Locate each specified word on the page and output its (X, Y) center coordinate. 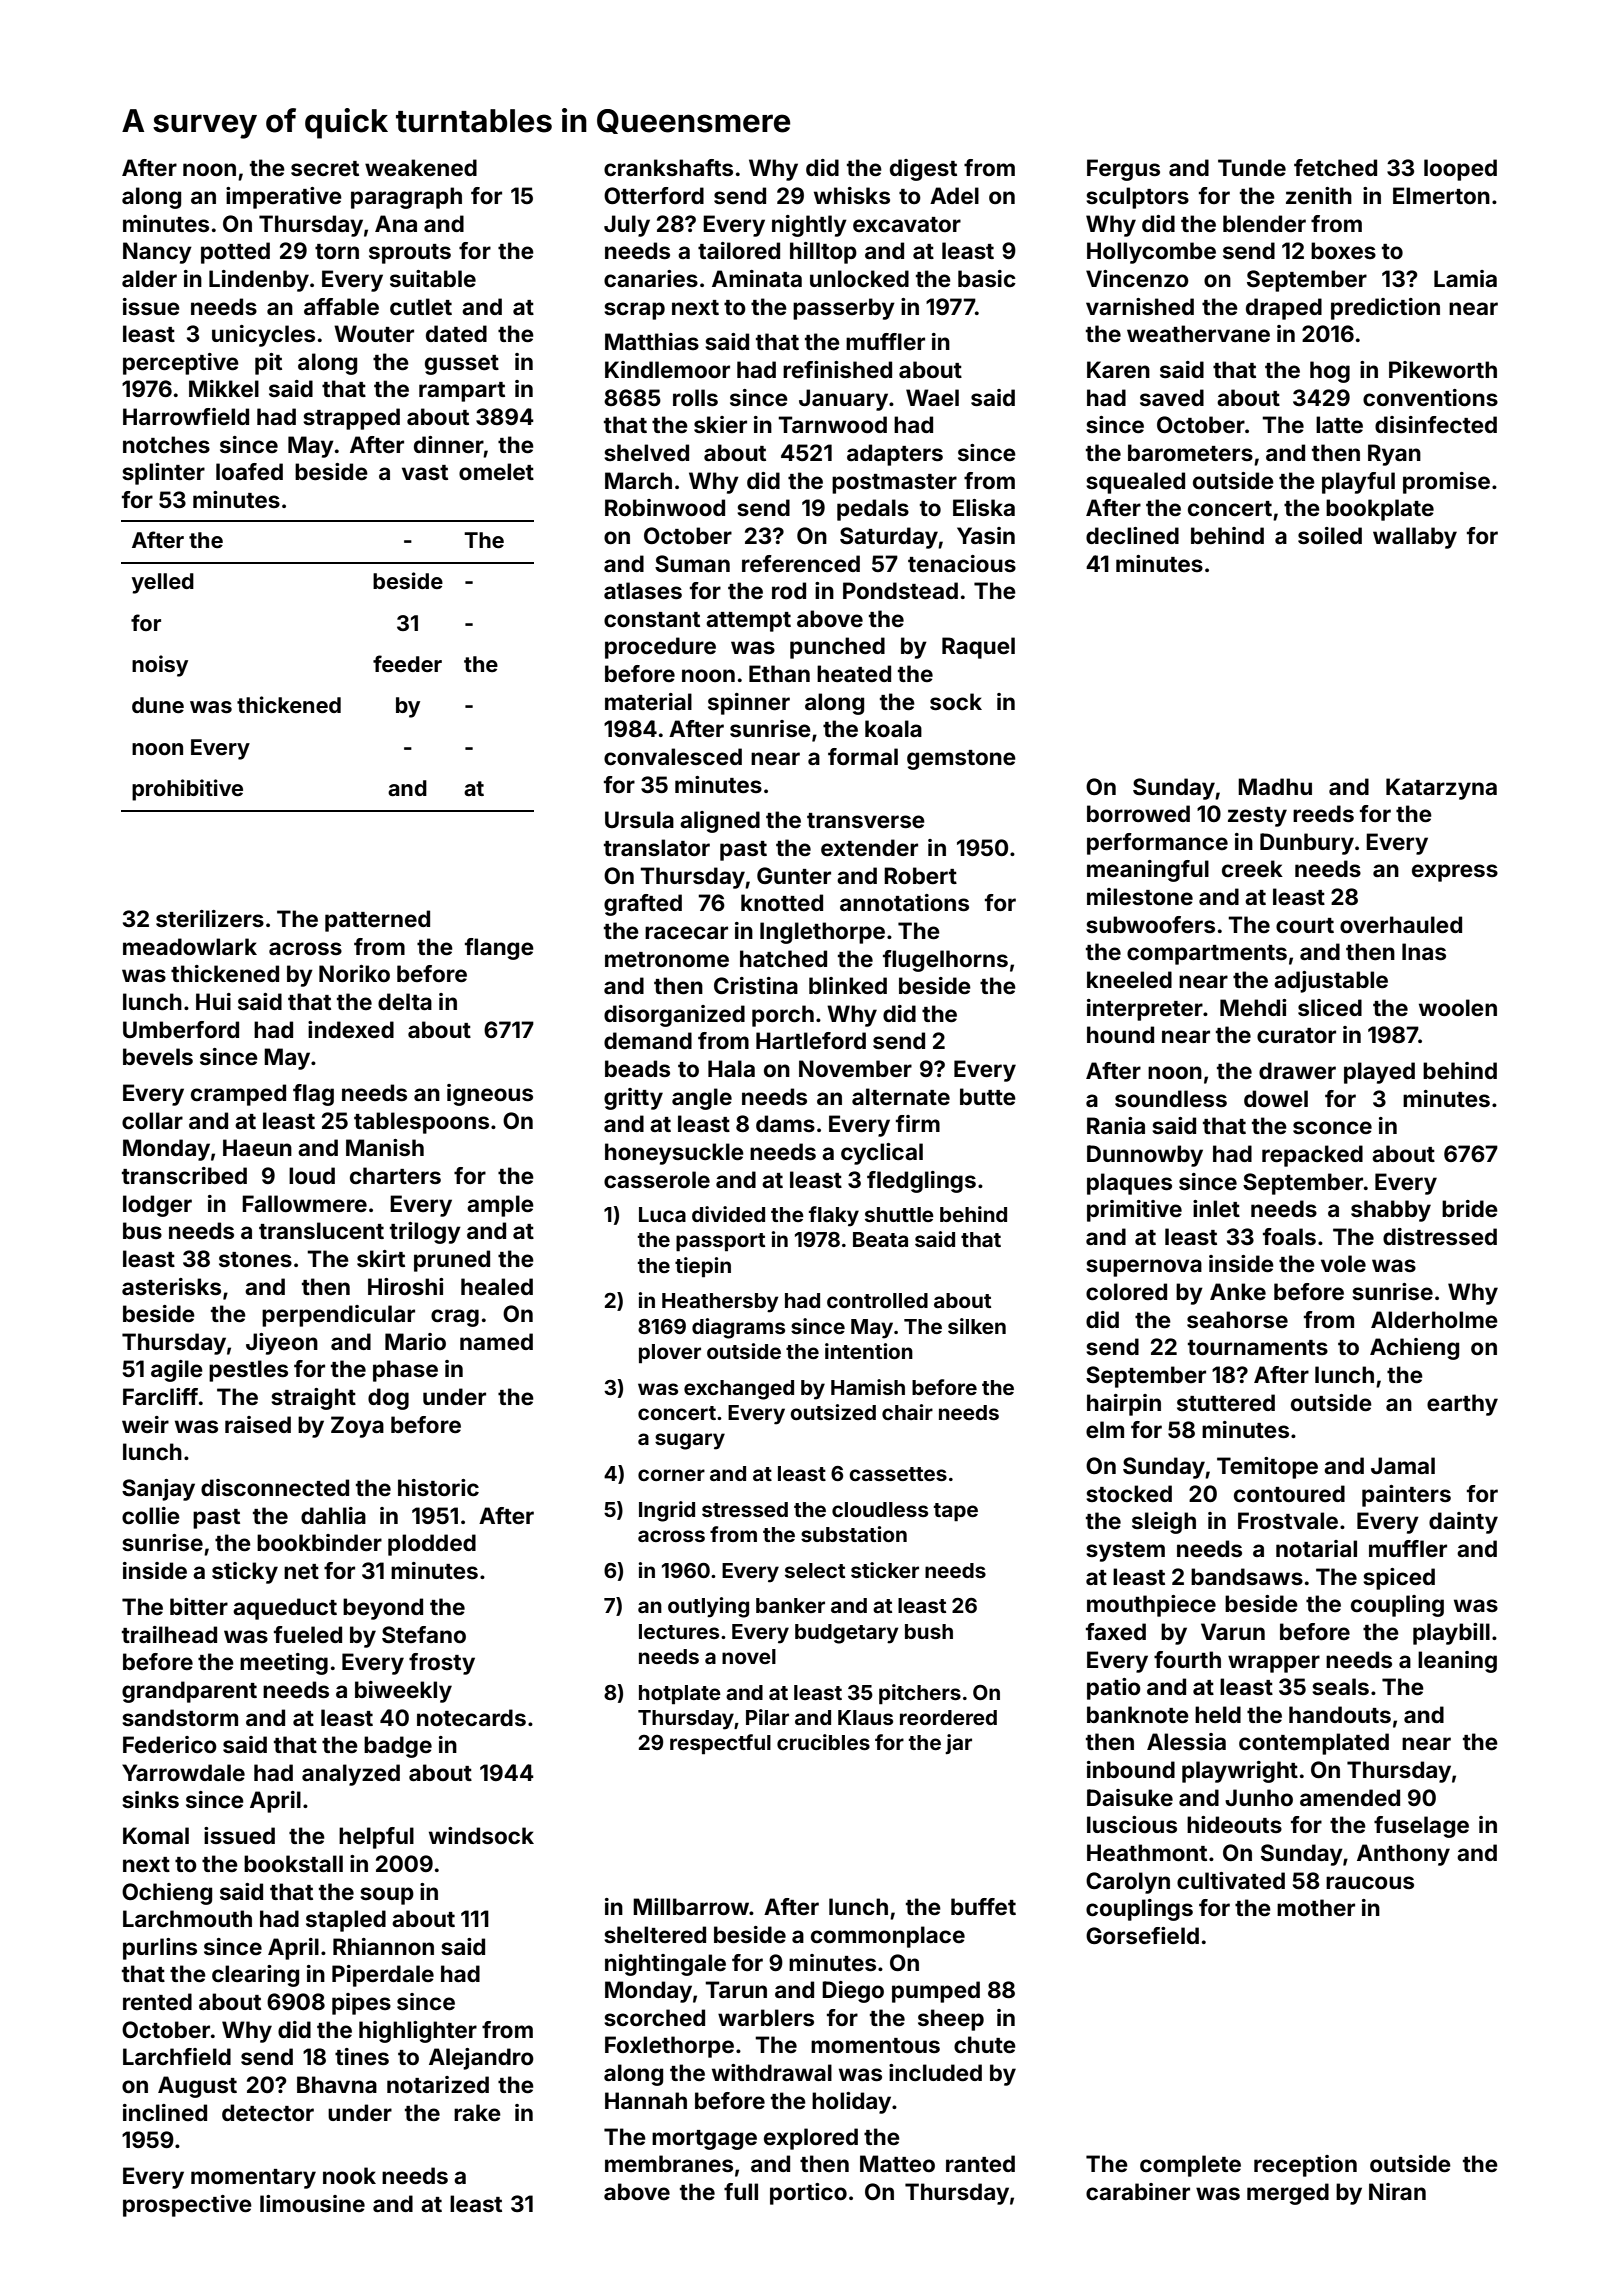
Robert (920, 875)
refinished (837, 369)
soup (387, 1896)
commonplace (888, 1937)
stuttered (1226, 1402)
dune (158, 705)
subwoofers (1150, 924)
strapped (351, 419)
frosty (442, 1664)
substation (854, 1534)
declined (1132, 535)
